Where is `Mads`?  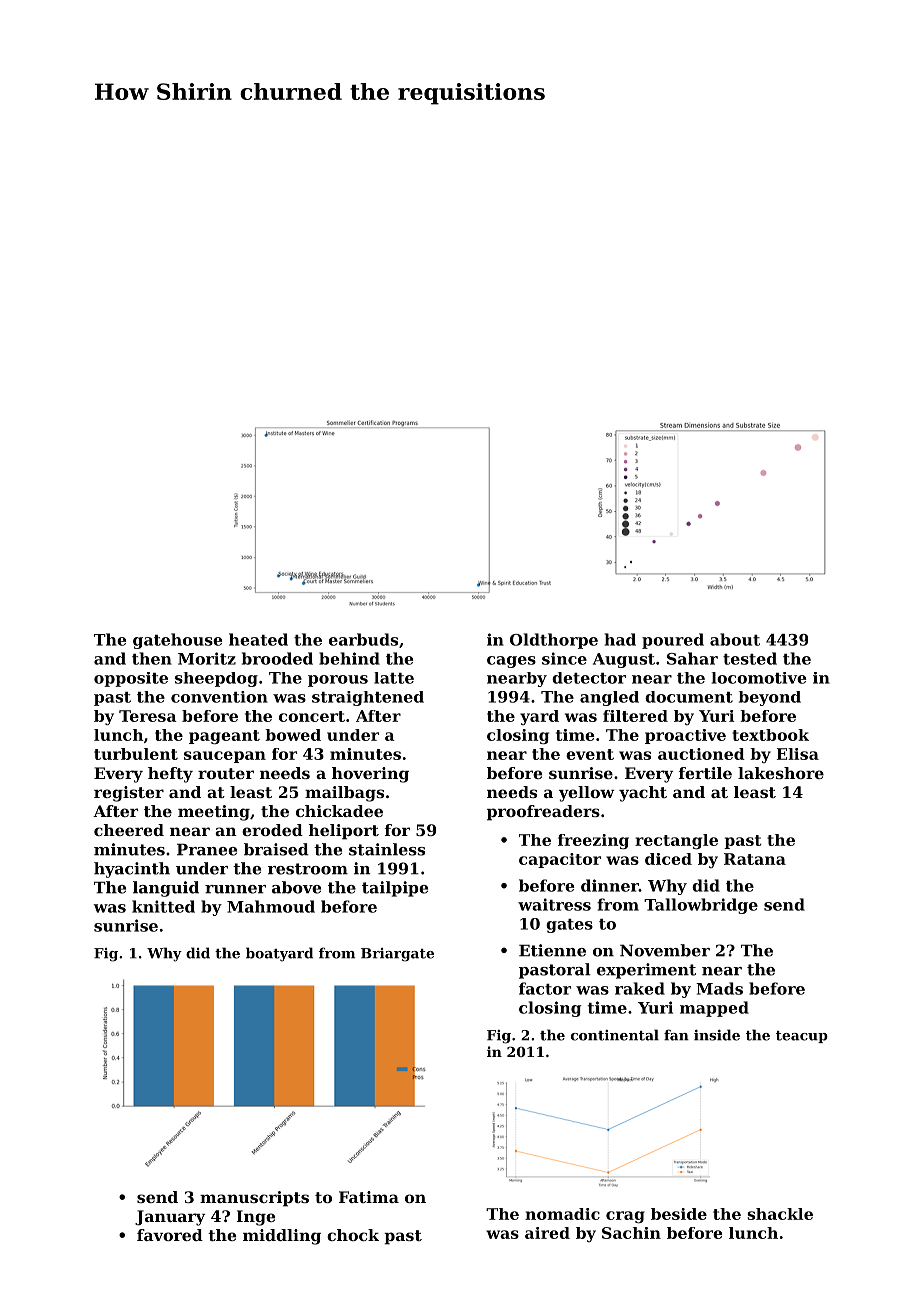 Mads is located at coordinates (719, 988).
